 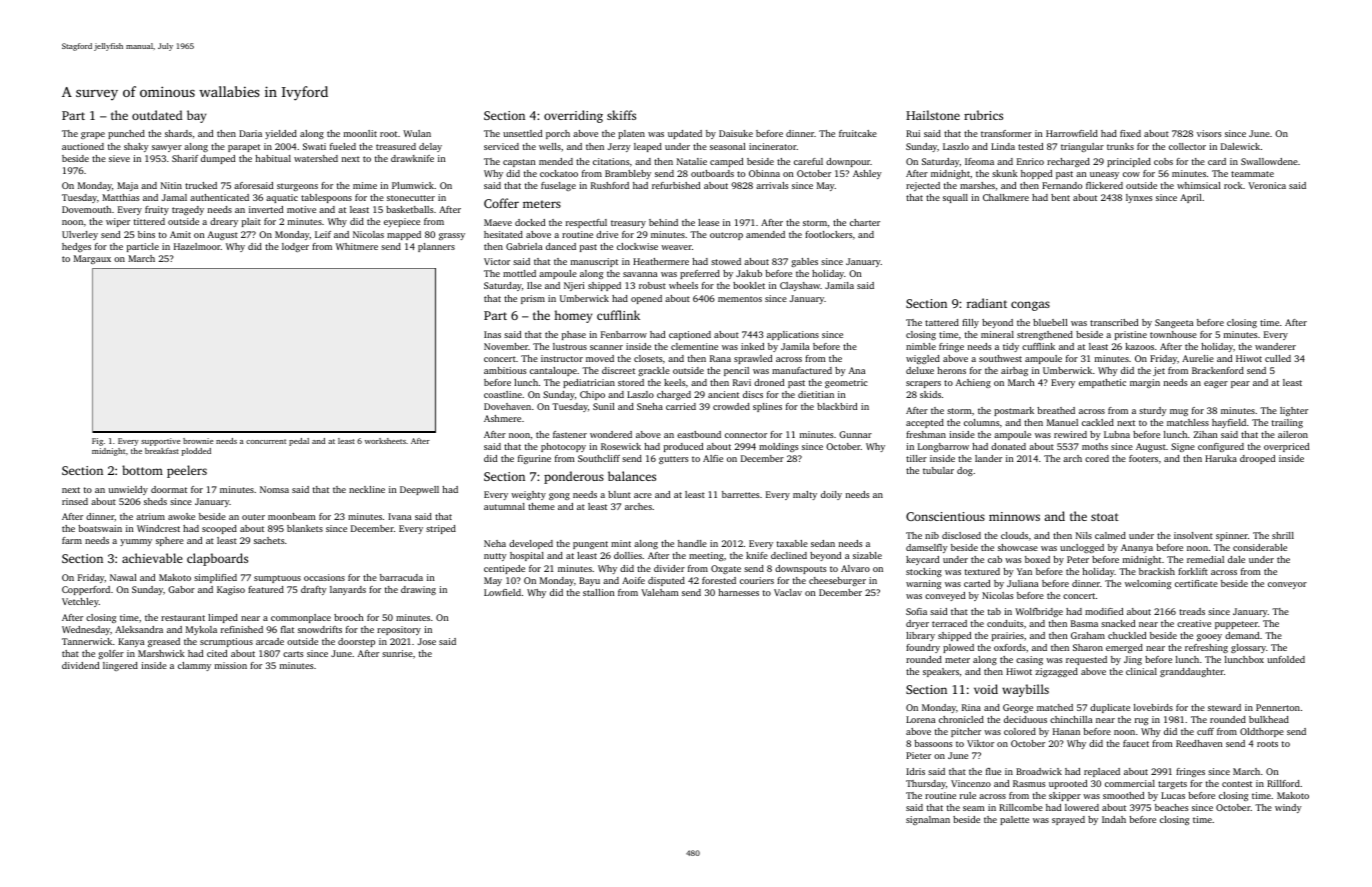 What do you see at coordinates (1174, 323) in the screenshot?
I see `Sangeeta` at bounding box center [1174, 323].
